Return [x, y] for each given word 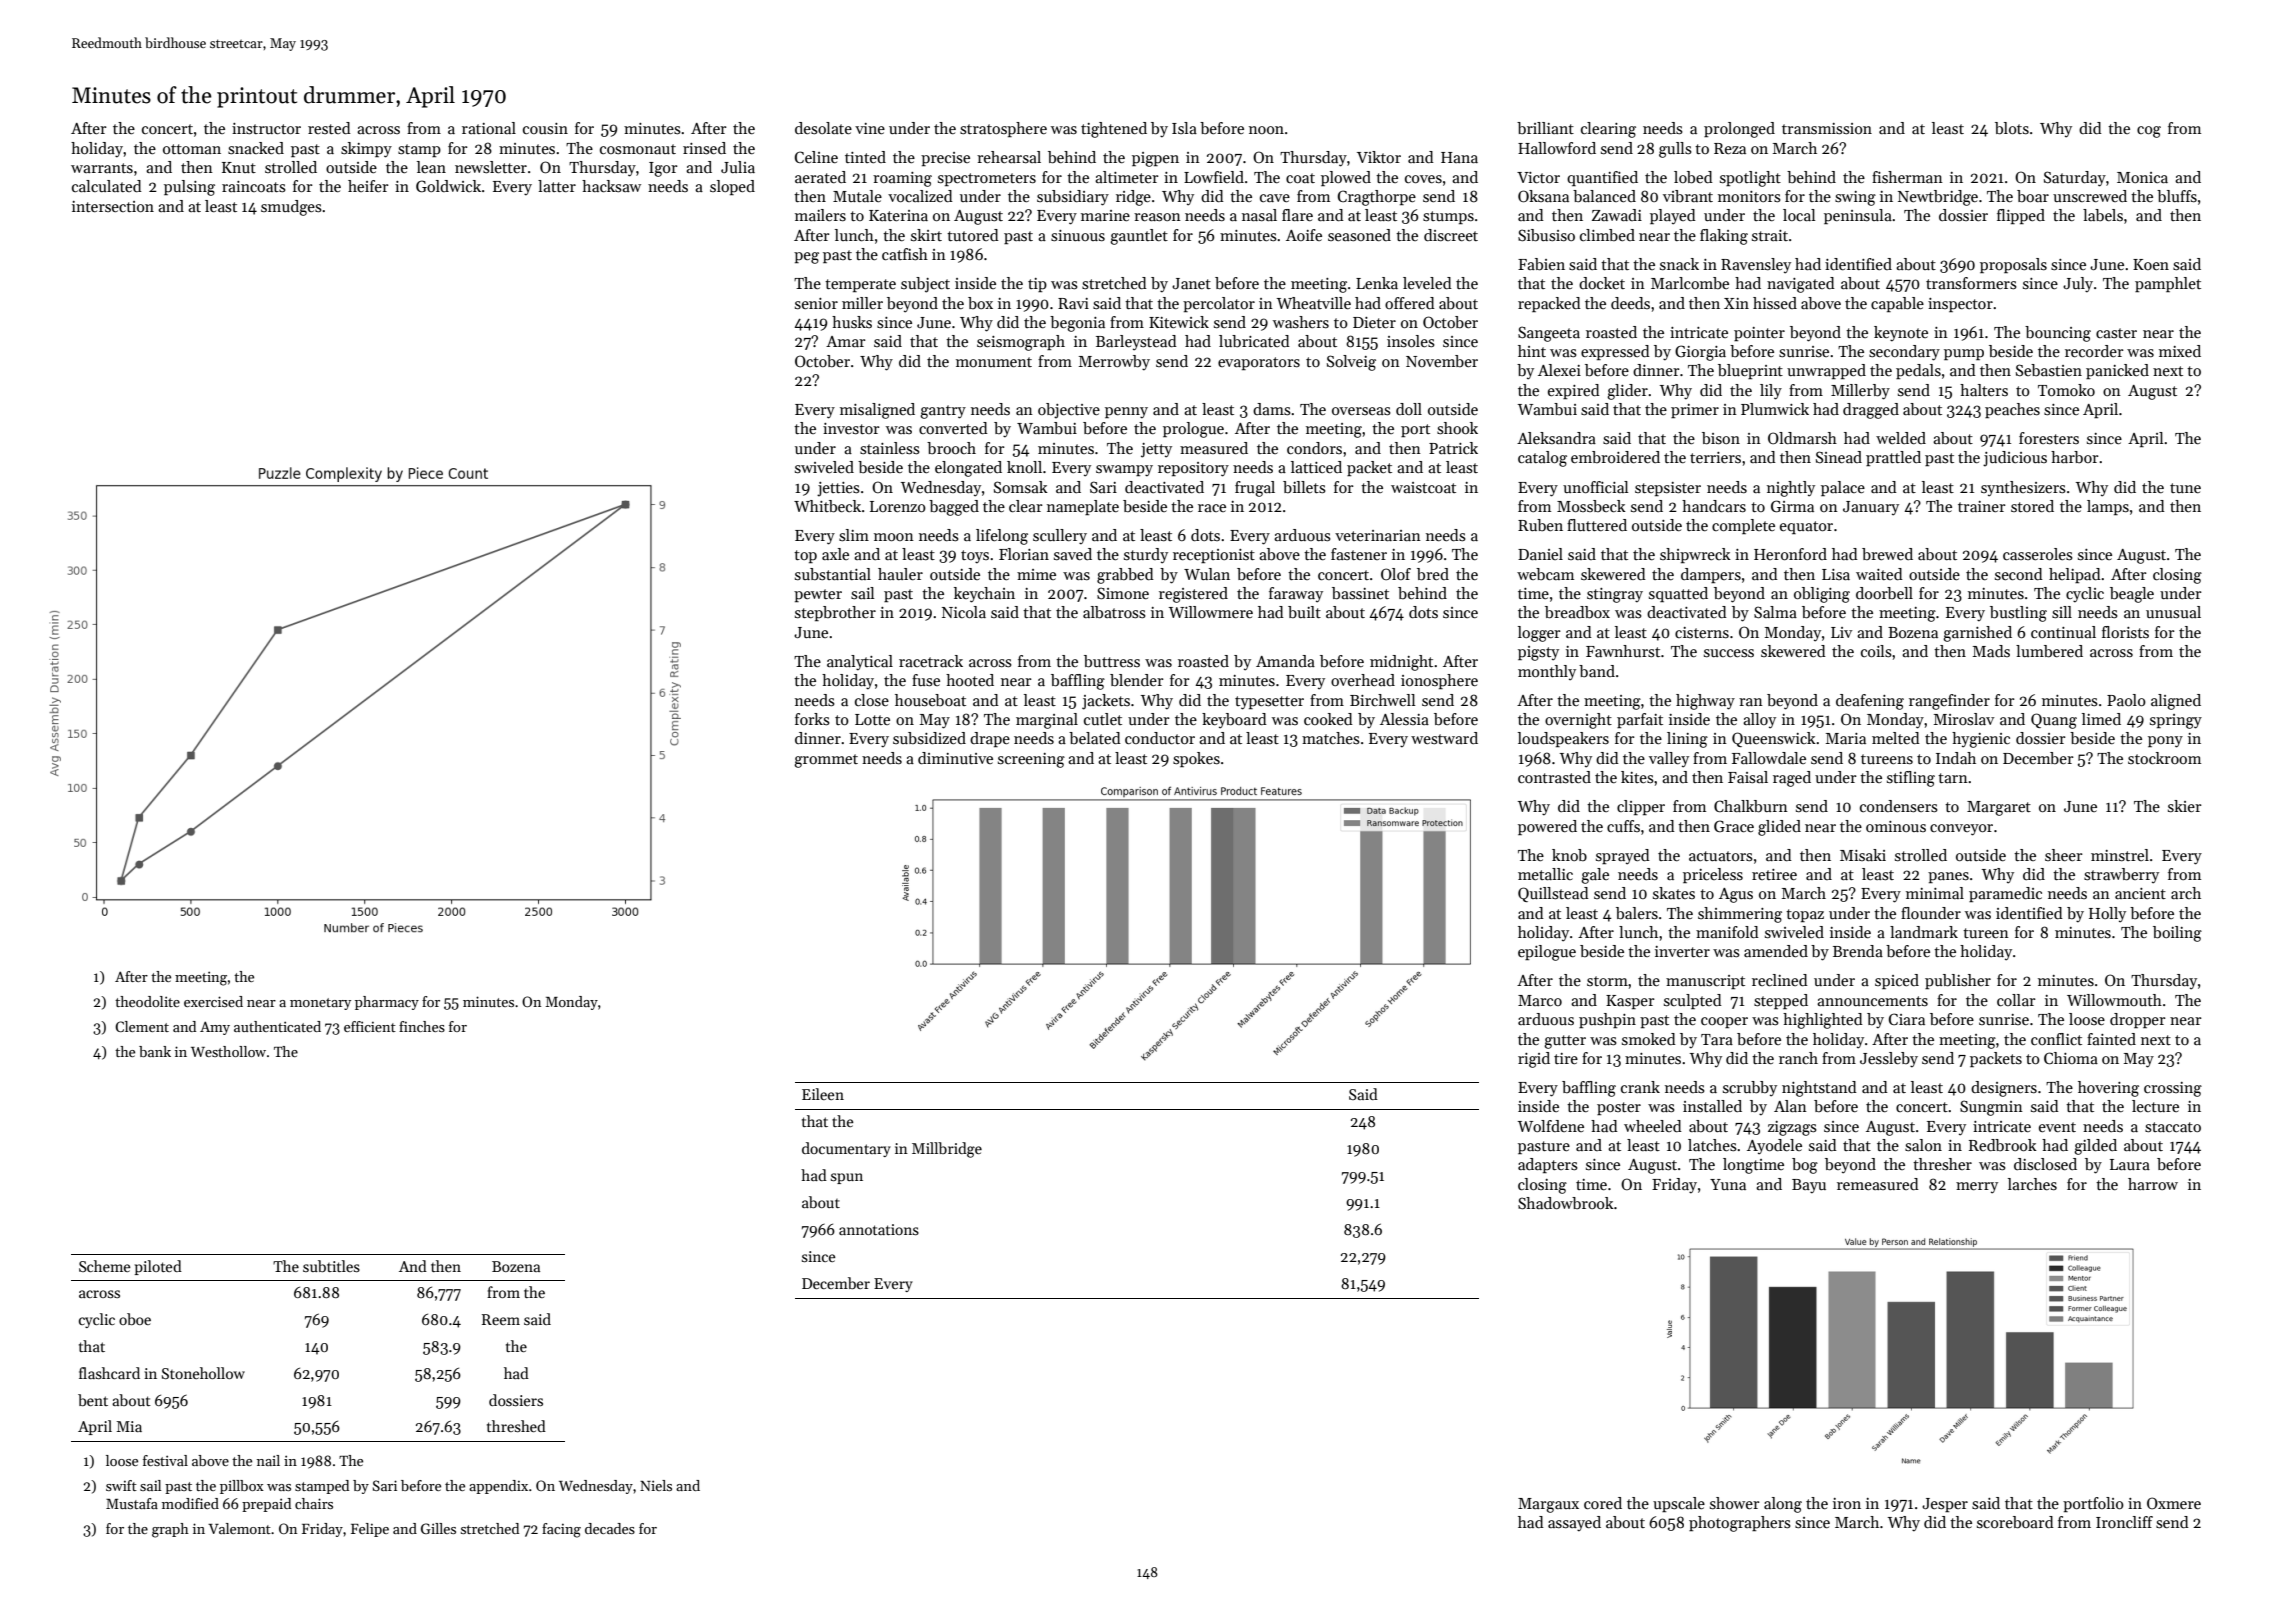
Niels [656, 1485]
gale [1595, 876]
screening [1031, 760]
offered [1410, 303]
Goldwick [448, 186]
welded [1901, 438]
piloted [158, 1267]
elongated [968, 469]
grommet [826, 761]
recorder [2094, 351]
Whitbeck [827, 506]
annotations [879, 1229]
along [1783, 1505]
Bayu [1809, 1186]
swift [121, 1485]
